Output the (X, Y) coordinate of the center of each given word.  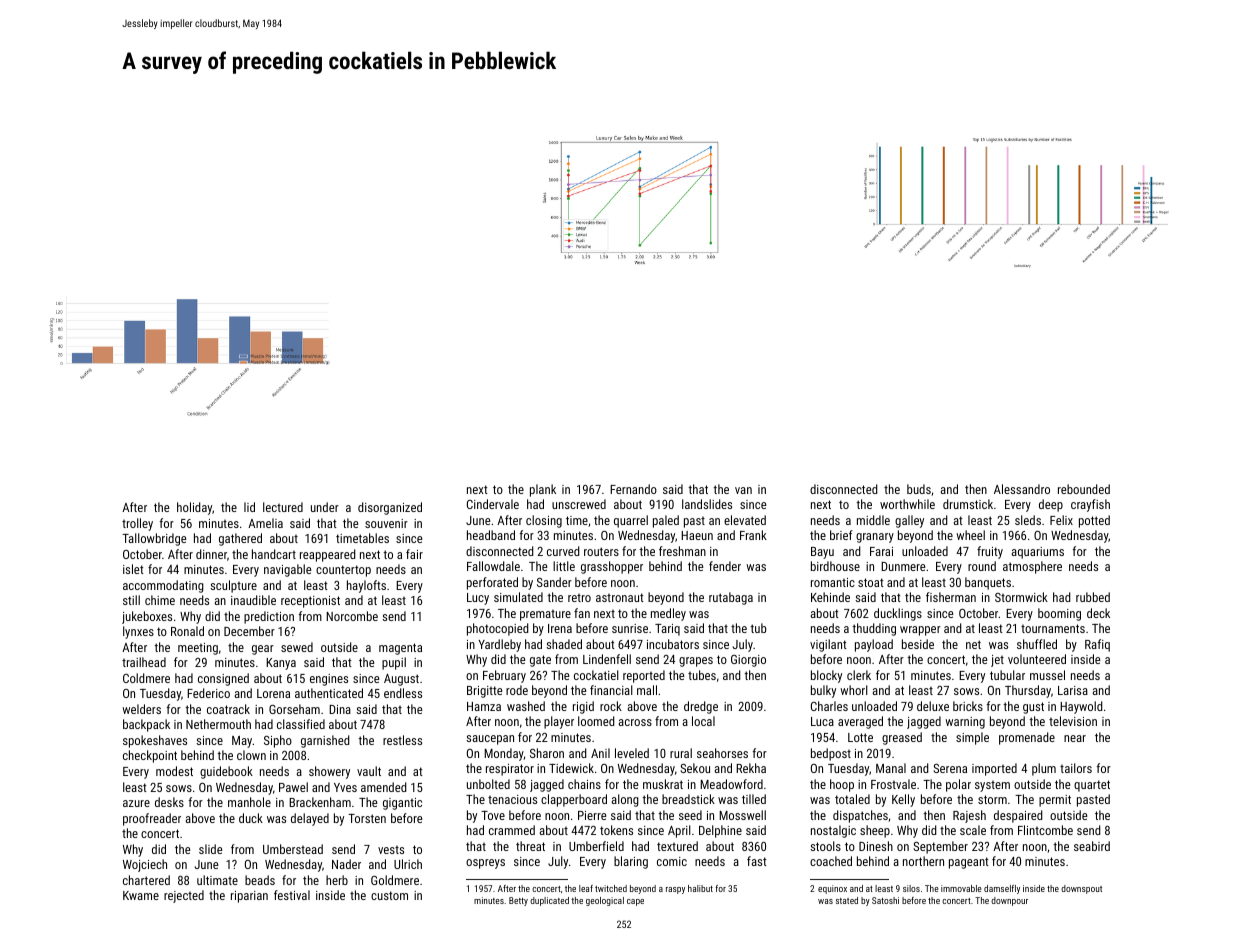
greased (902, 738)
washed (526, 706)
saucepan (490, 740)
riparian (249, 897)
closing (544, 521)
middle (873, 520)
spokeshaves (155, 741)
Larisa (1073, 690)
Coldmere (146, 678)
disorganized (390, 508)
